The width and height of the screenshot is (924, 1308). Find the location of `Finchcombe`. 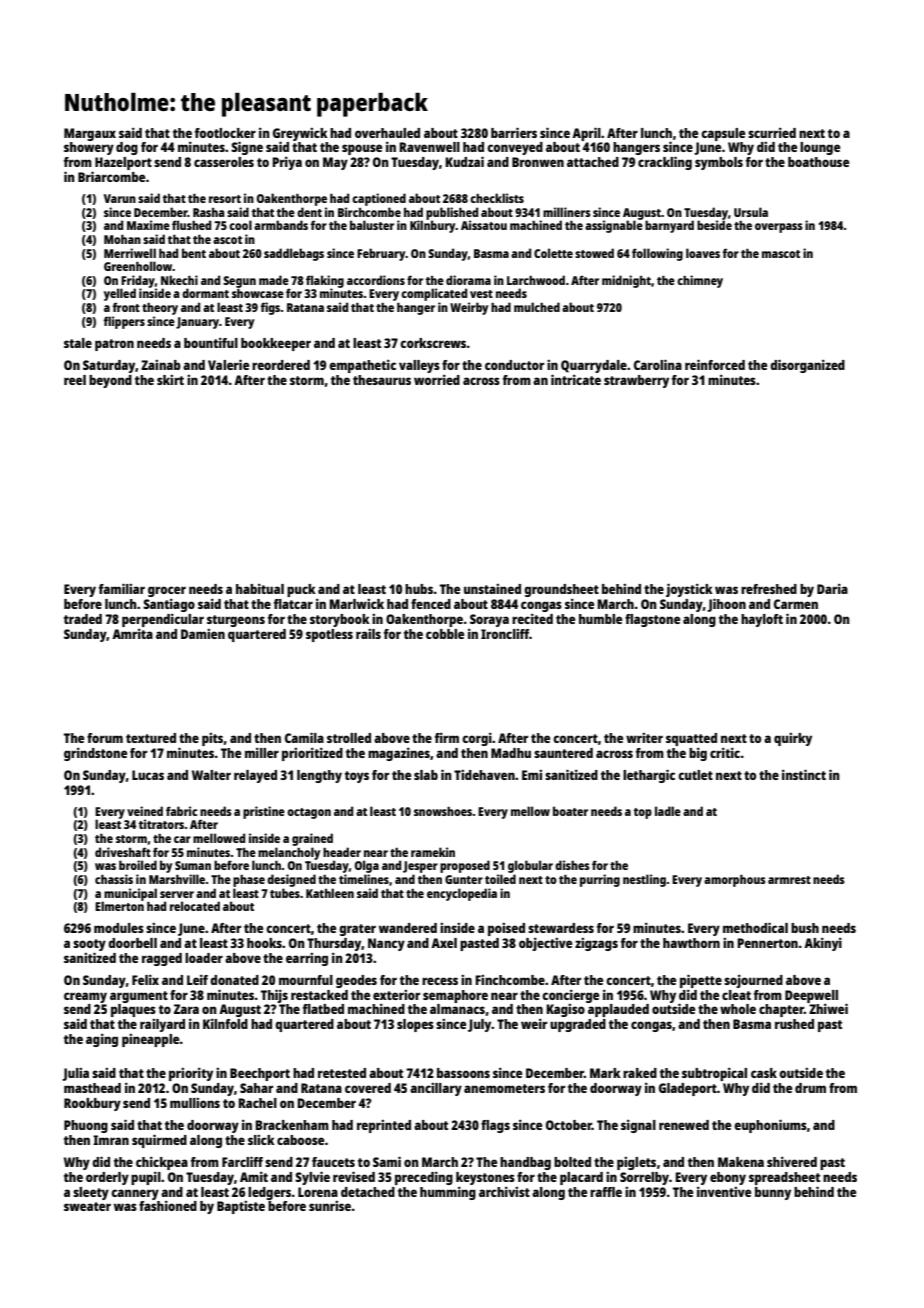

Finchcombe is located at coordinates (510, 980).
